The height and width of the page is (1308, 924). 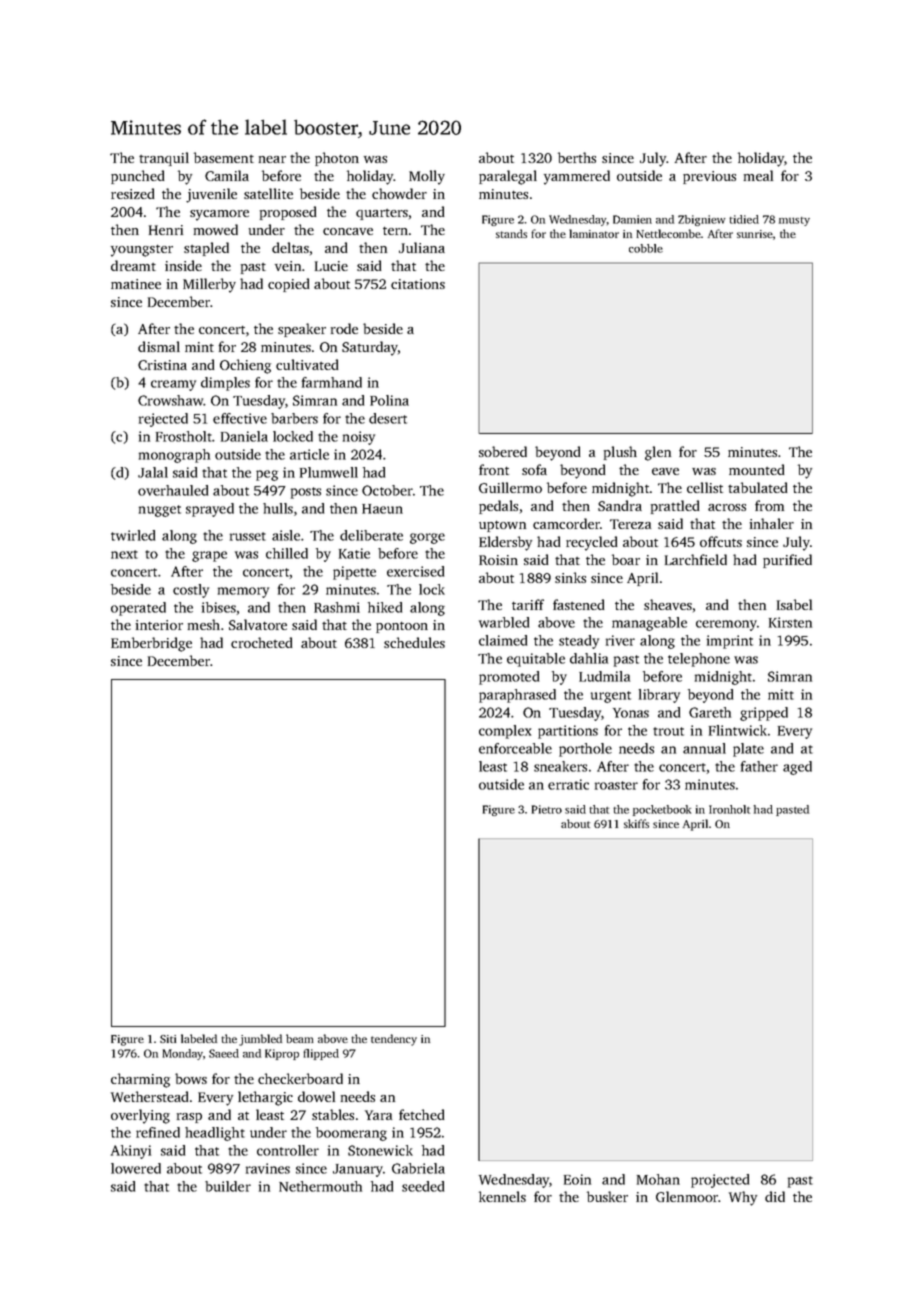 What do you see at coordinates (658, 1179) in the page?
I see `Mohan` at bounding box center [658, 1179].
